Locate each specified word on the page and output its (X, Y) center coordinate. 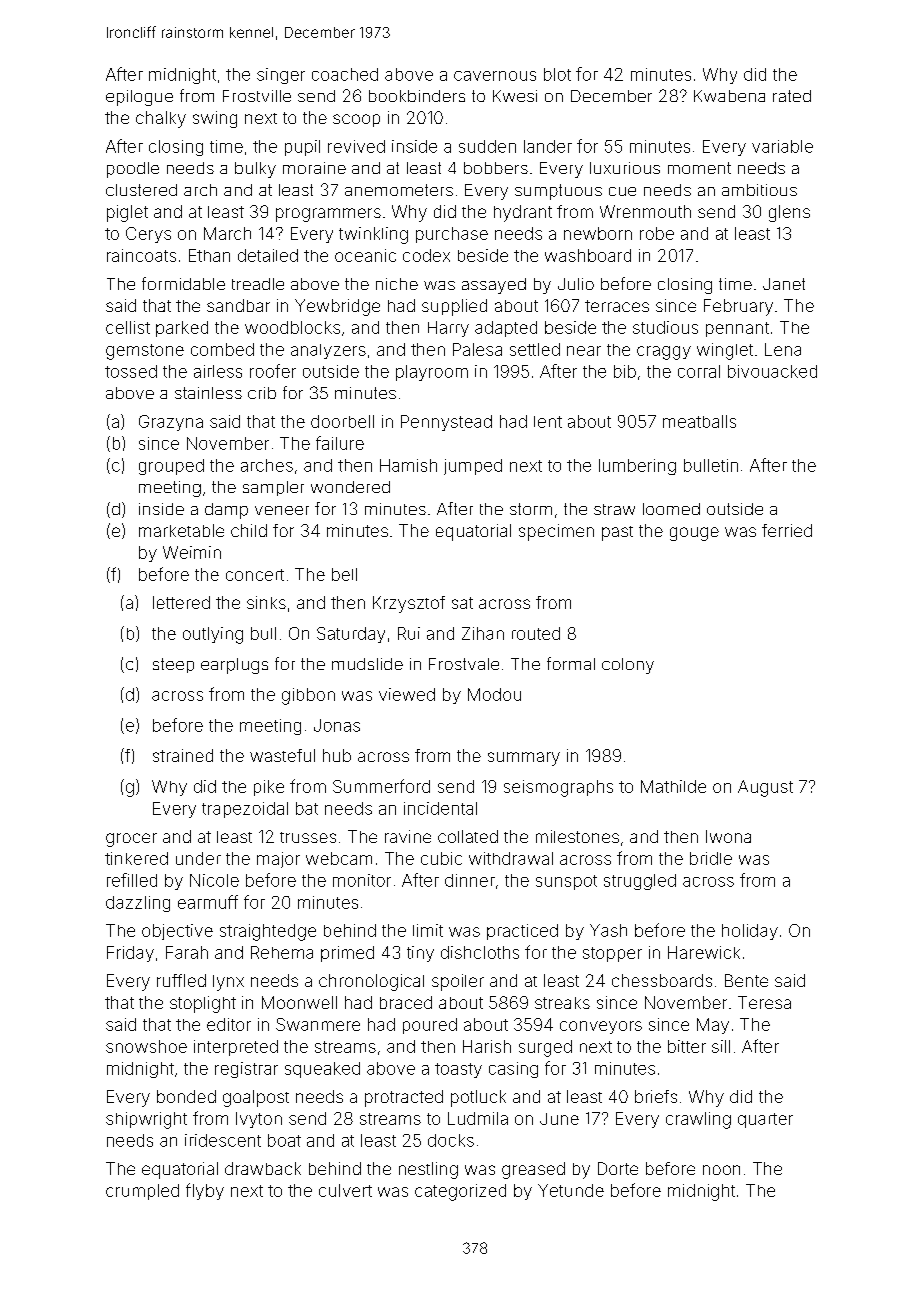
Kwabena (729, 96)
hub (337, 755)
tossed (131, 371)
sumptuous (558, 192)
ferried (787, 530)
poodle (133, 170)
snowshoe (146, 1046)
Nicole (214, 880)
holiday (750, 932)
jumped (473, 467)
